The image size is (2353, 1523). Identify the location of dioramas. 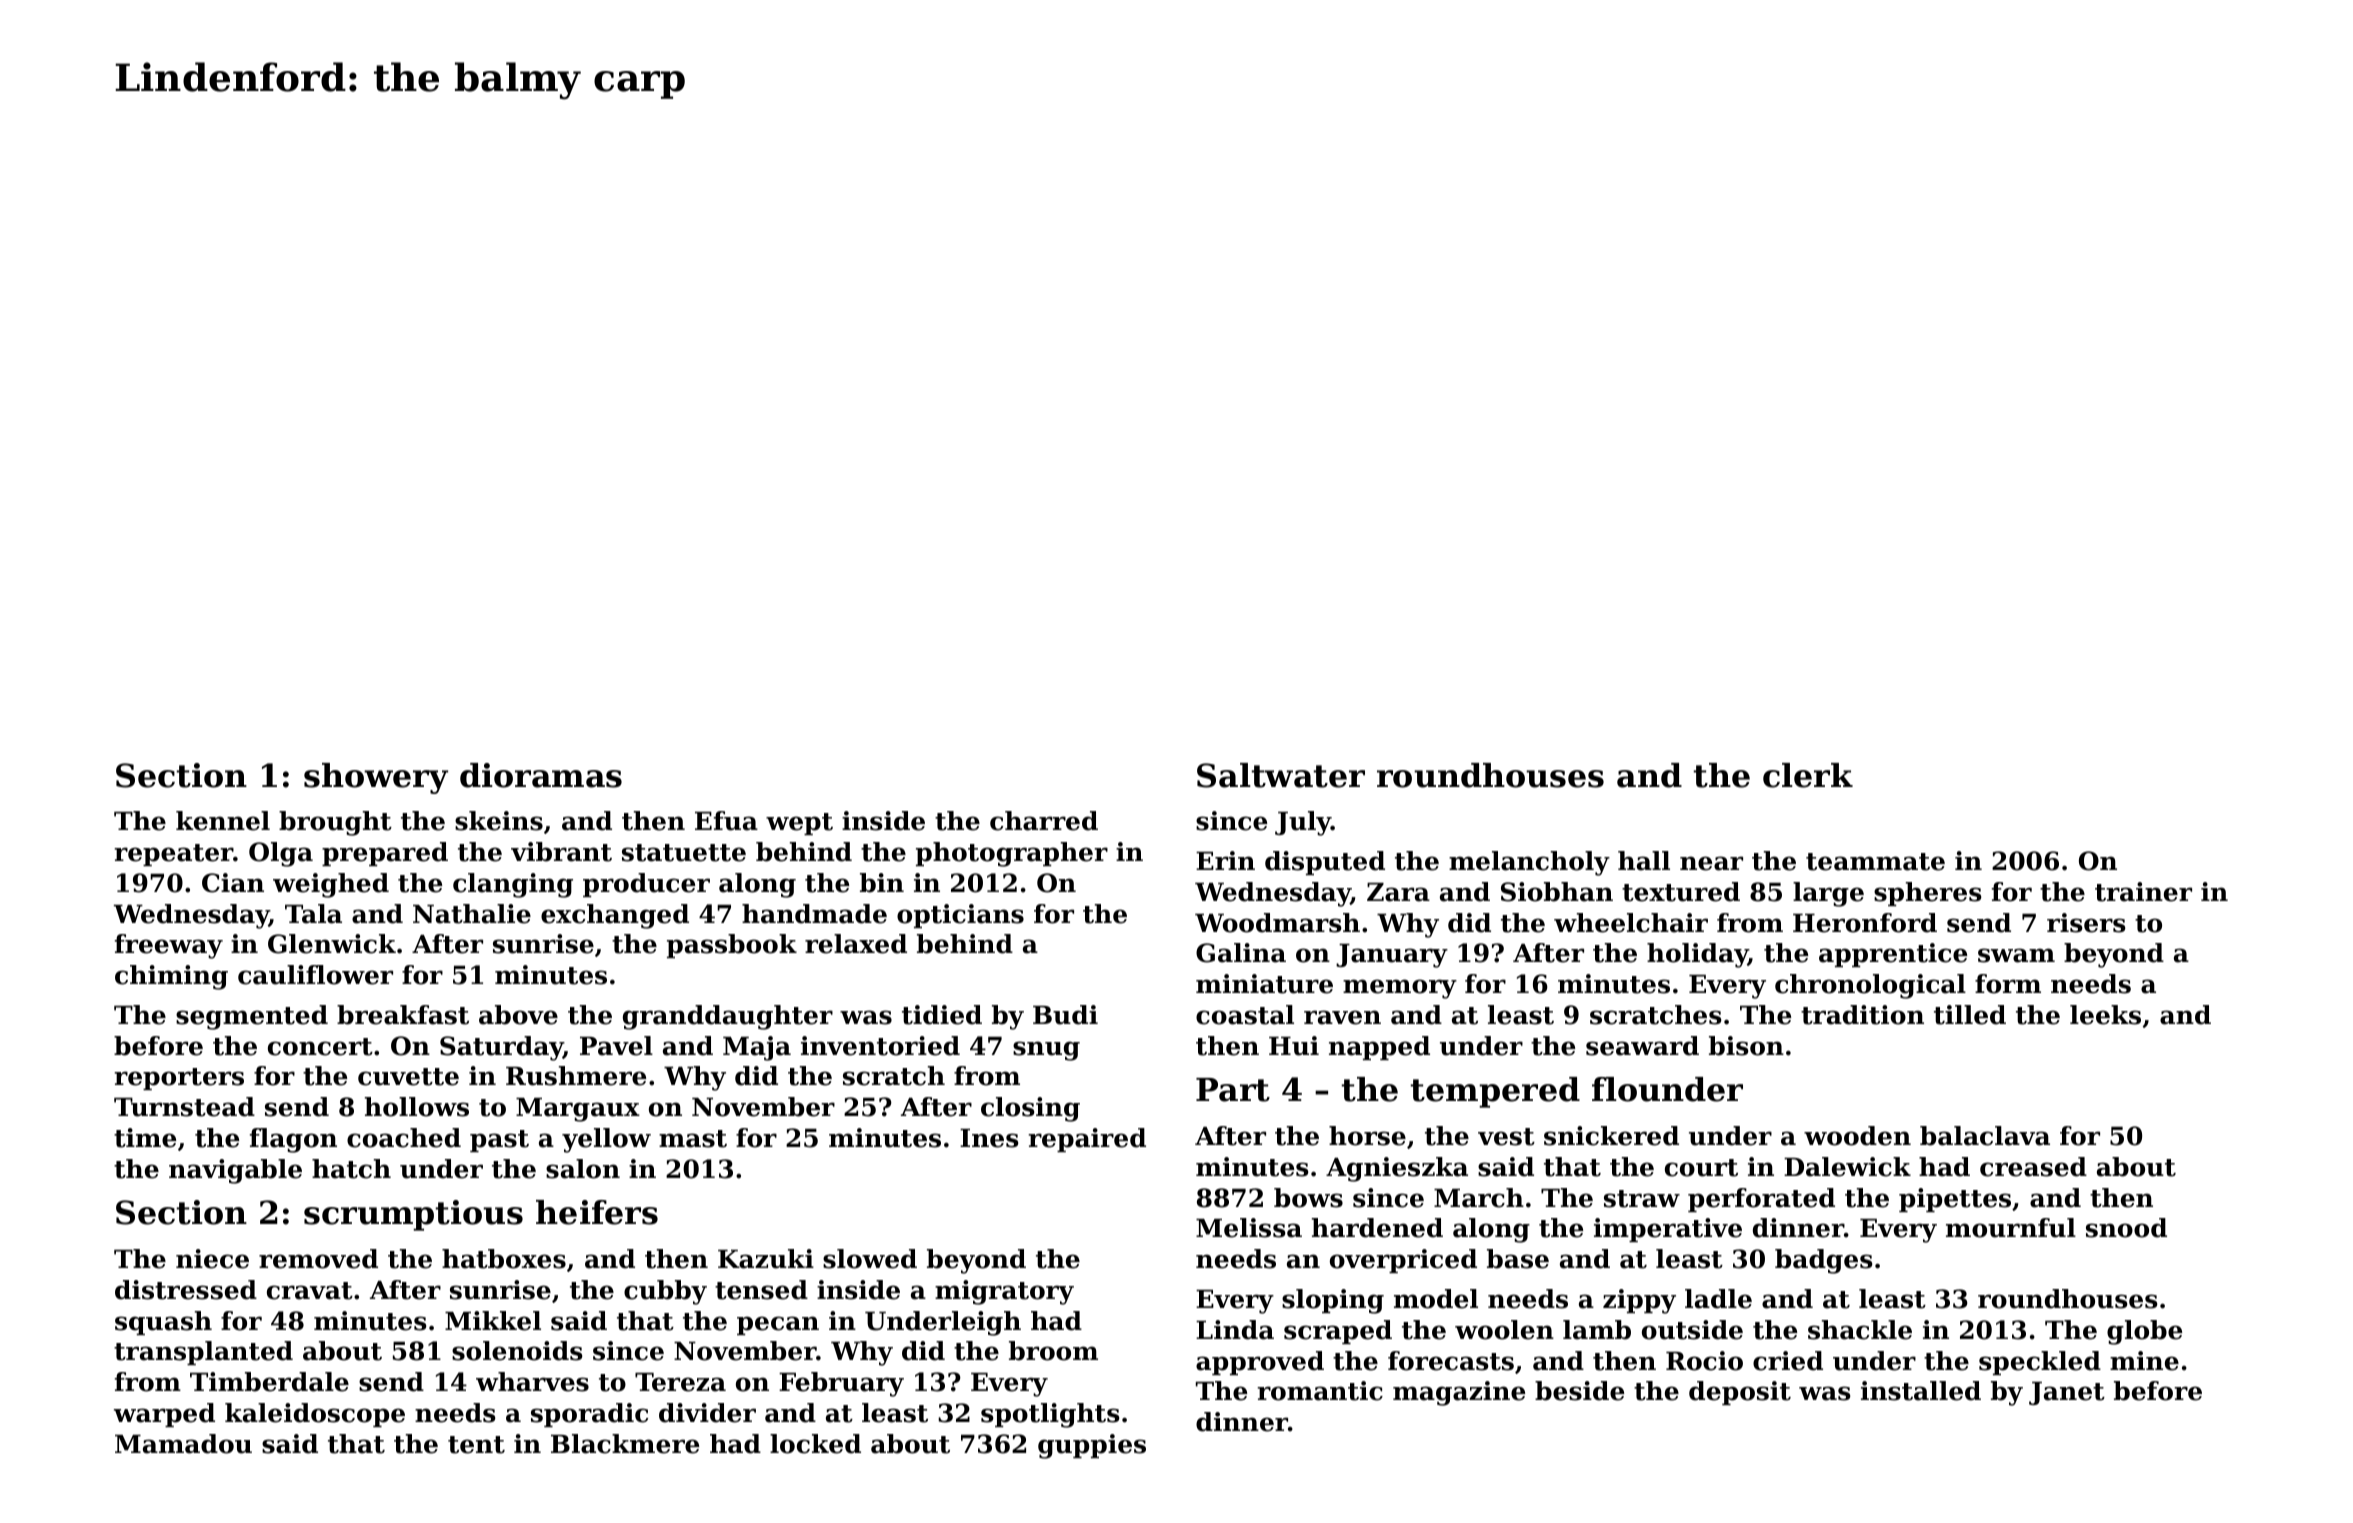
(541, 775).
